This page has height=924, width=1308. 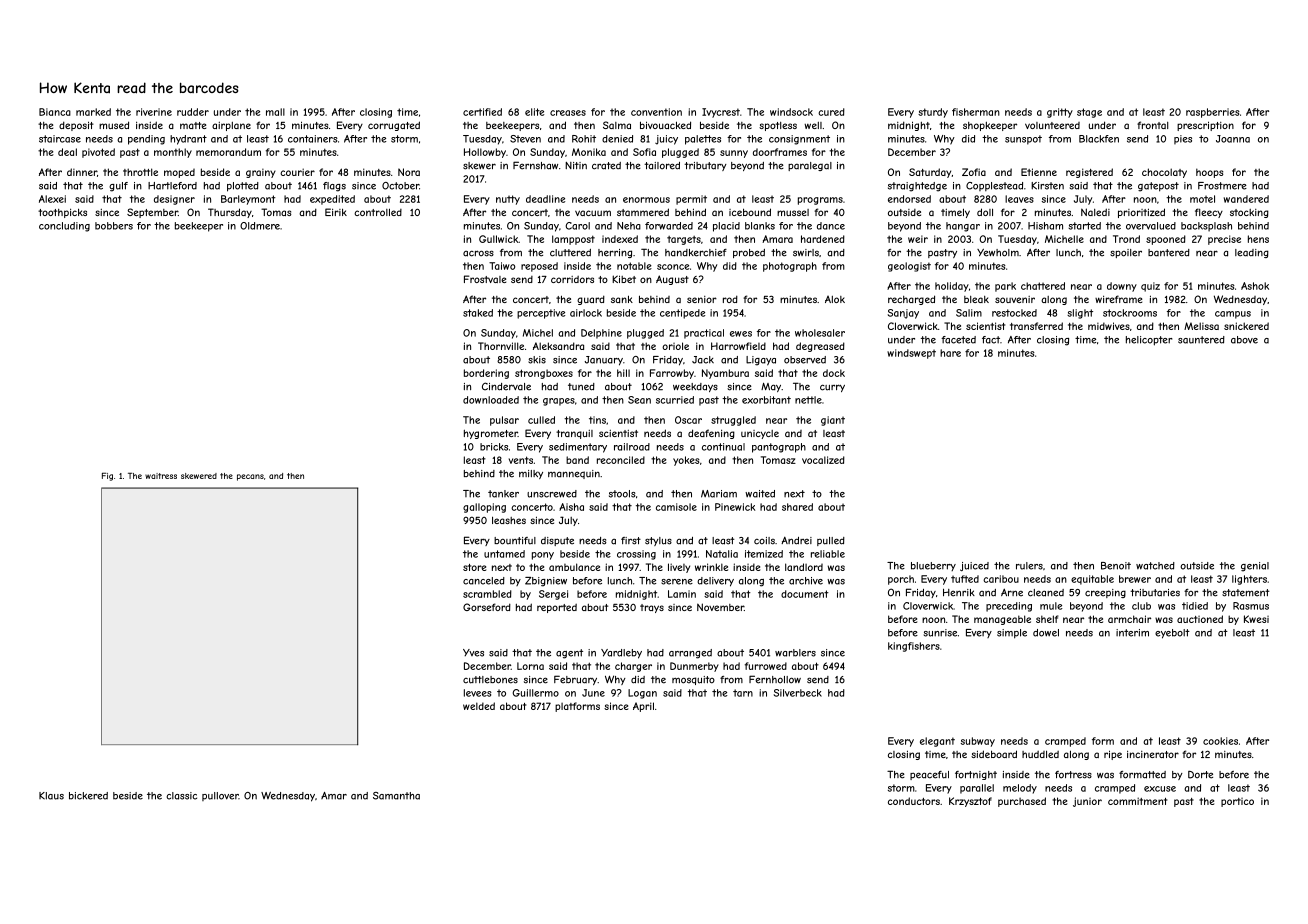 What do you see at coordinates (396, 796) in the page?
I see `Samantha` at bounding box center [396, 796].
